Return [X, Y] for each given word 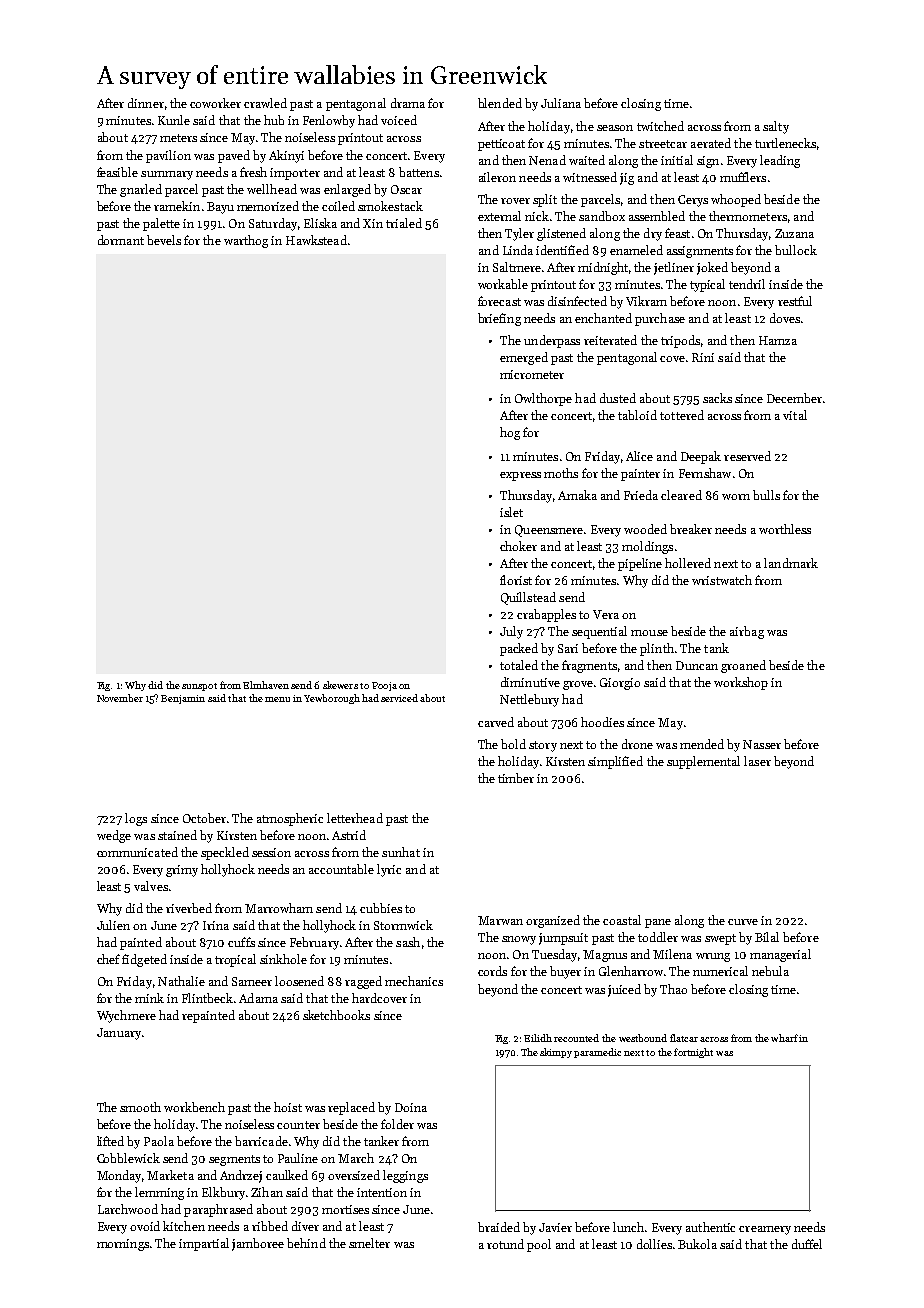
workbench [194, 1107]
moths [561, 473]
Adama [258, 998]
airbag [747, 632]
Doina [411, 1107]
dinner [146, 103]
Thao [673, 989]
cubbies [381, 908]
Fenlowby [329, 121]
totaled [519, 665]
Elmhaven [266, 685]
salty [776, 127]
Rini [703, 357]
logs [136, 819]
